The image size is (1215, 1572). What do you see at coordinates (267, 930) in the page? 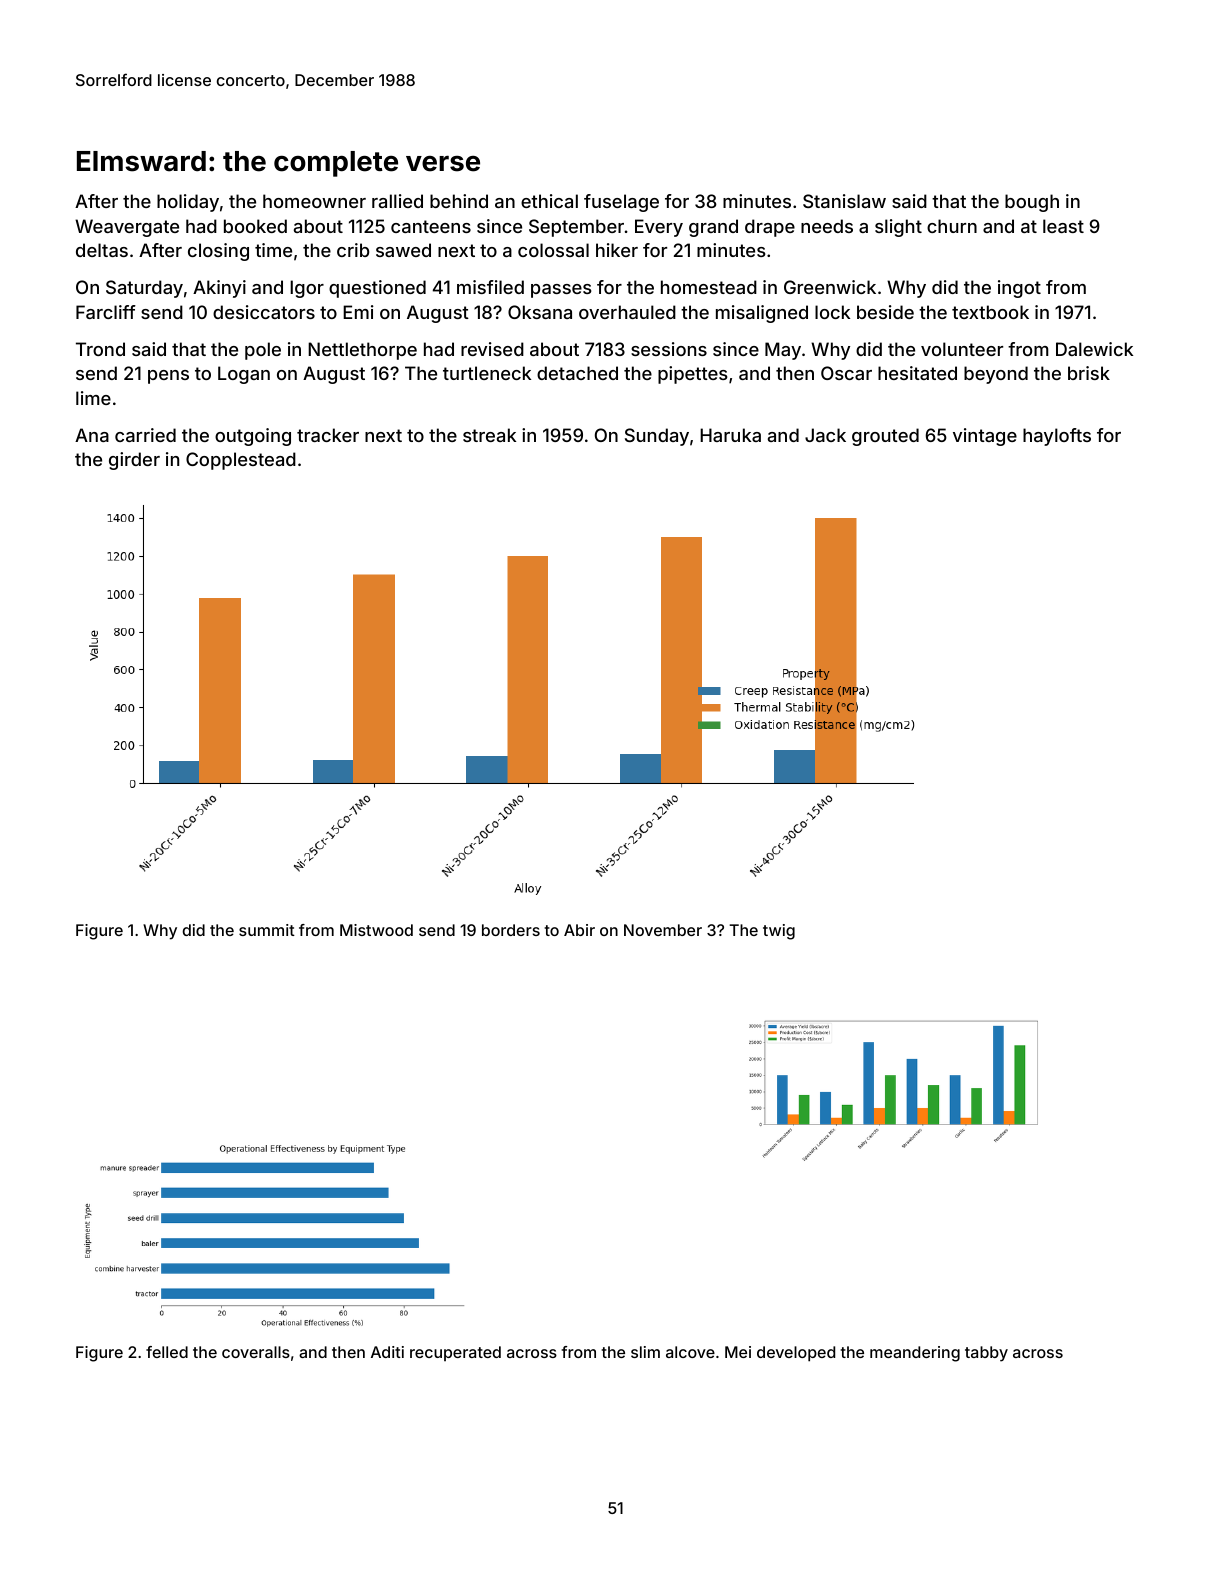
I see `summit` at bounding box center [267, 930].
